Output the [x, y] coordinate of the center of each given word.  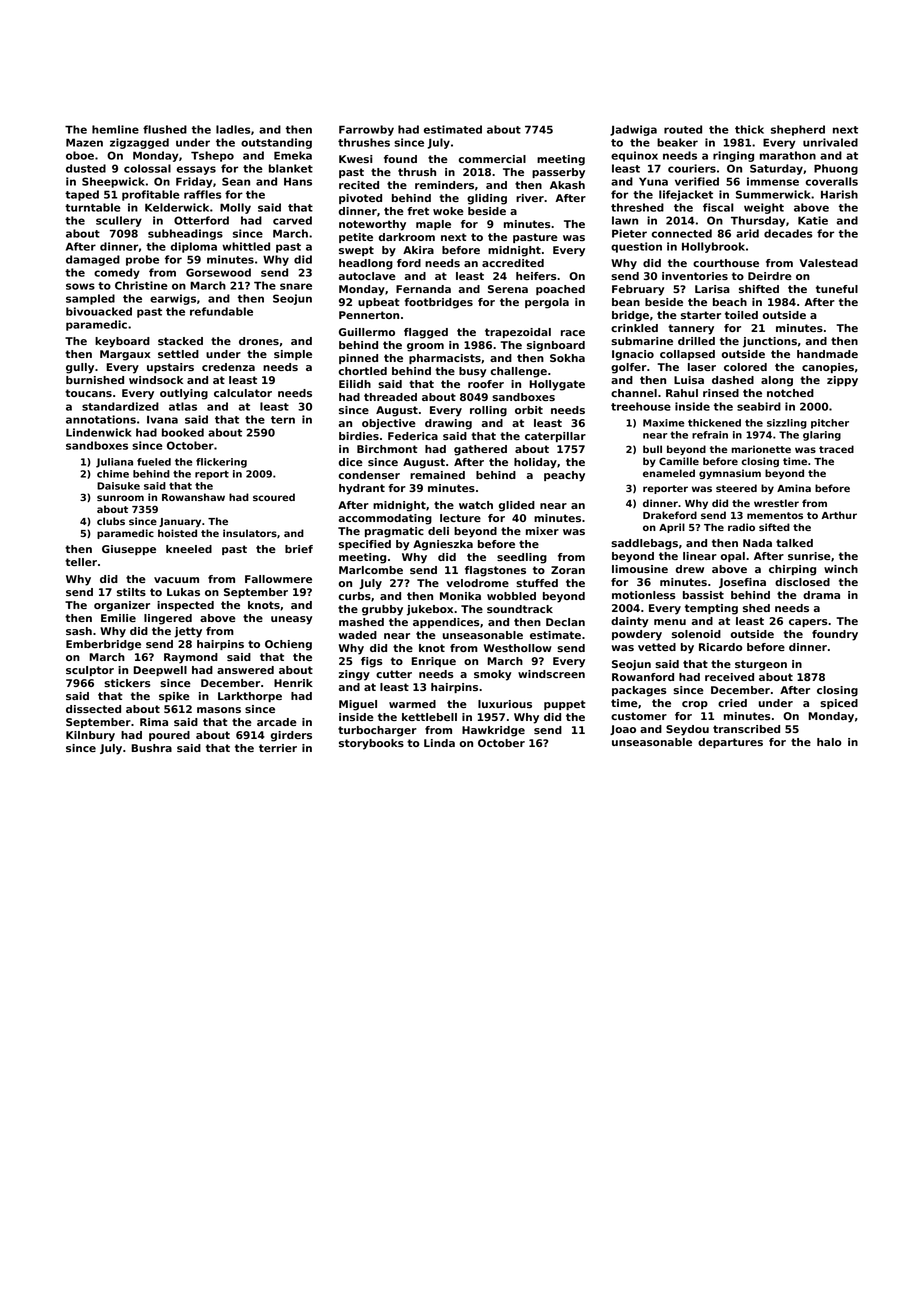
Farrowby [366, 130]
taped [82, 195]
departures [730, 743]
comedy [117, 273]
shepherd [798, 130]
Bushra [151, 748]
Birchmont [387, 449]
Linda [439, 743]
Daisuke [118, 486]
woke [448, 211]
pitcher [830, 424]
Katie [813, 220]
